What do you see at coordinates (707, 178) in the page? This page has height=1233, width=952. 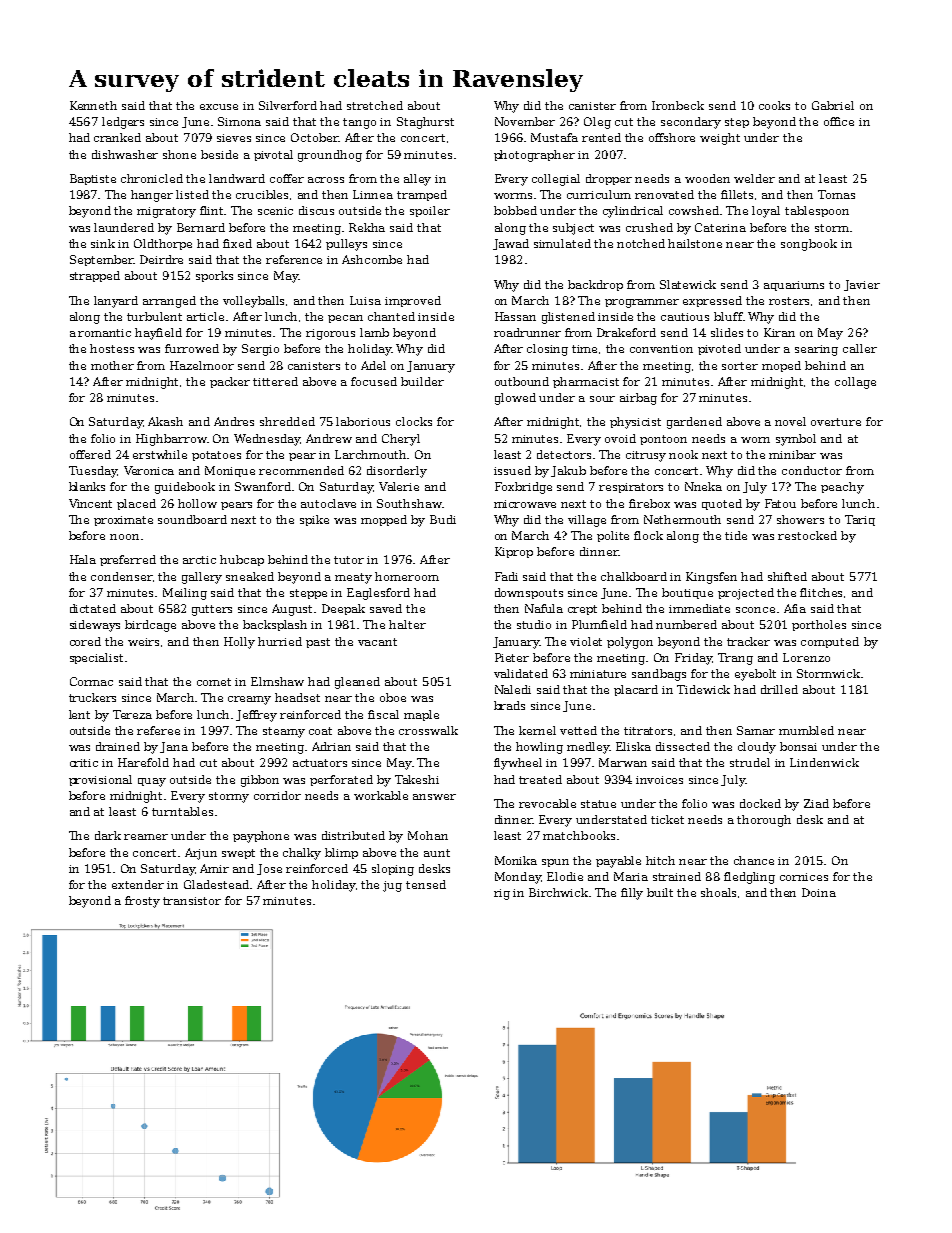 I see `wooden` at bounding box center [707, 178].
